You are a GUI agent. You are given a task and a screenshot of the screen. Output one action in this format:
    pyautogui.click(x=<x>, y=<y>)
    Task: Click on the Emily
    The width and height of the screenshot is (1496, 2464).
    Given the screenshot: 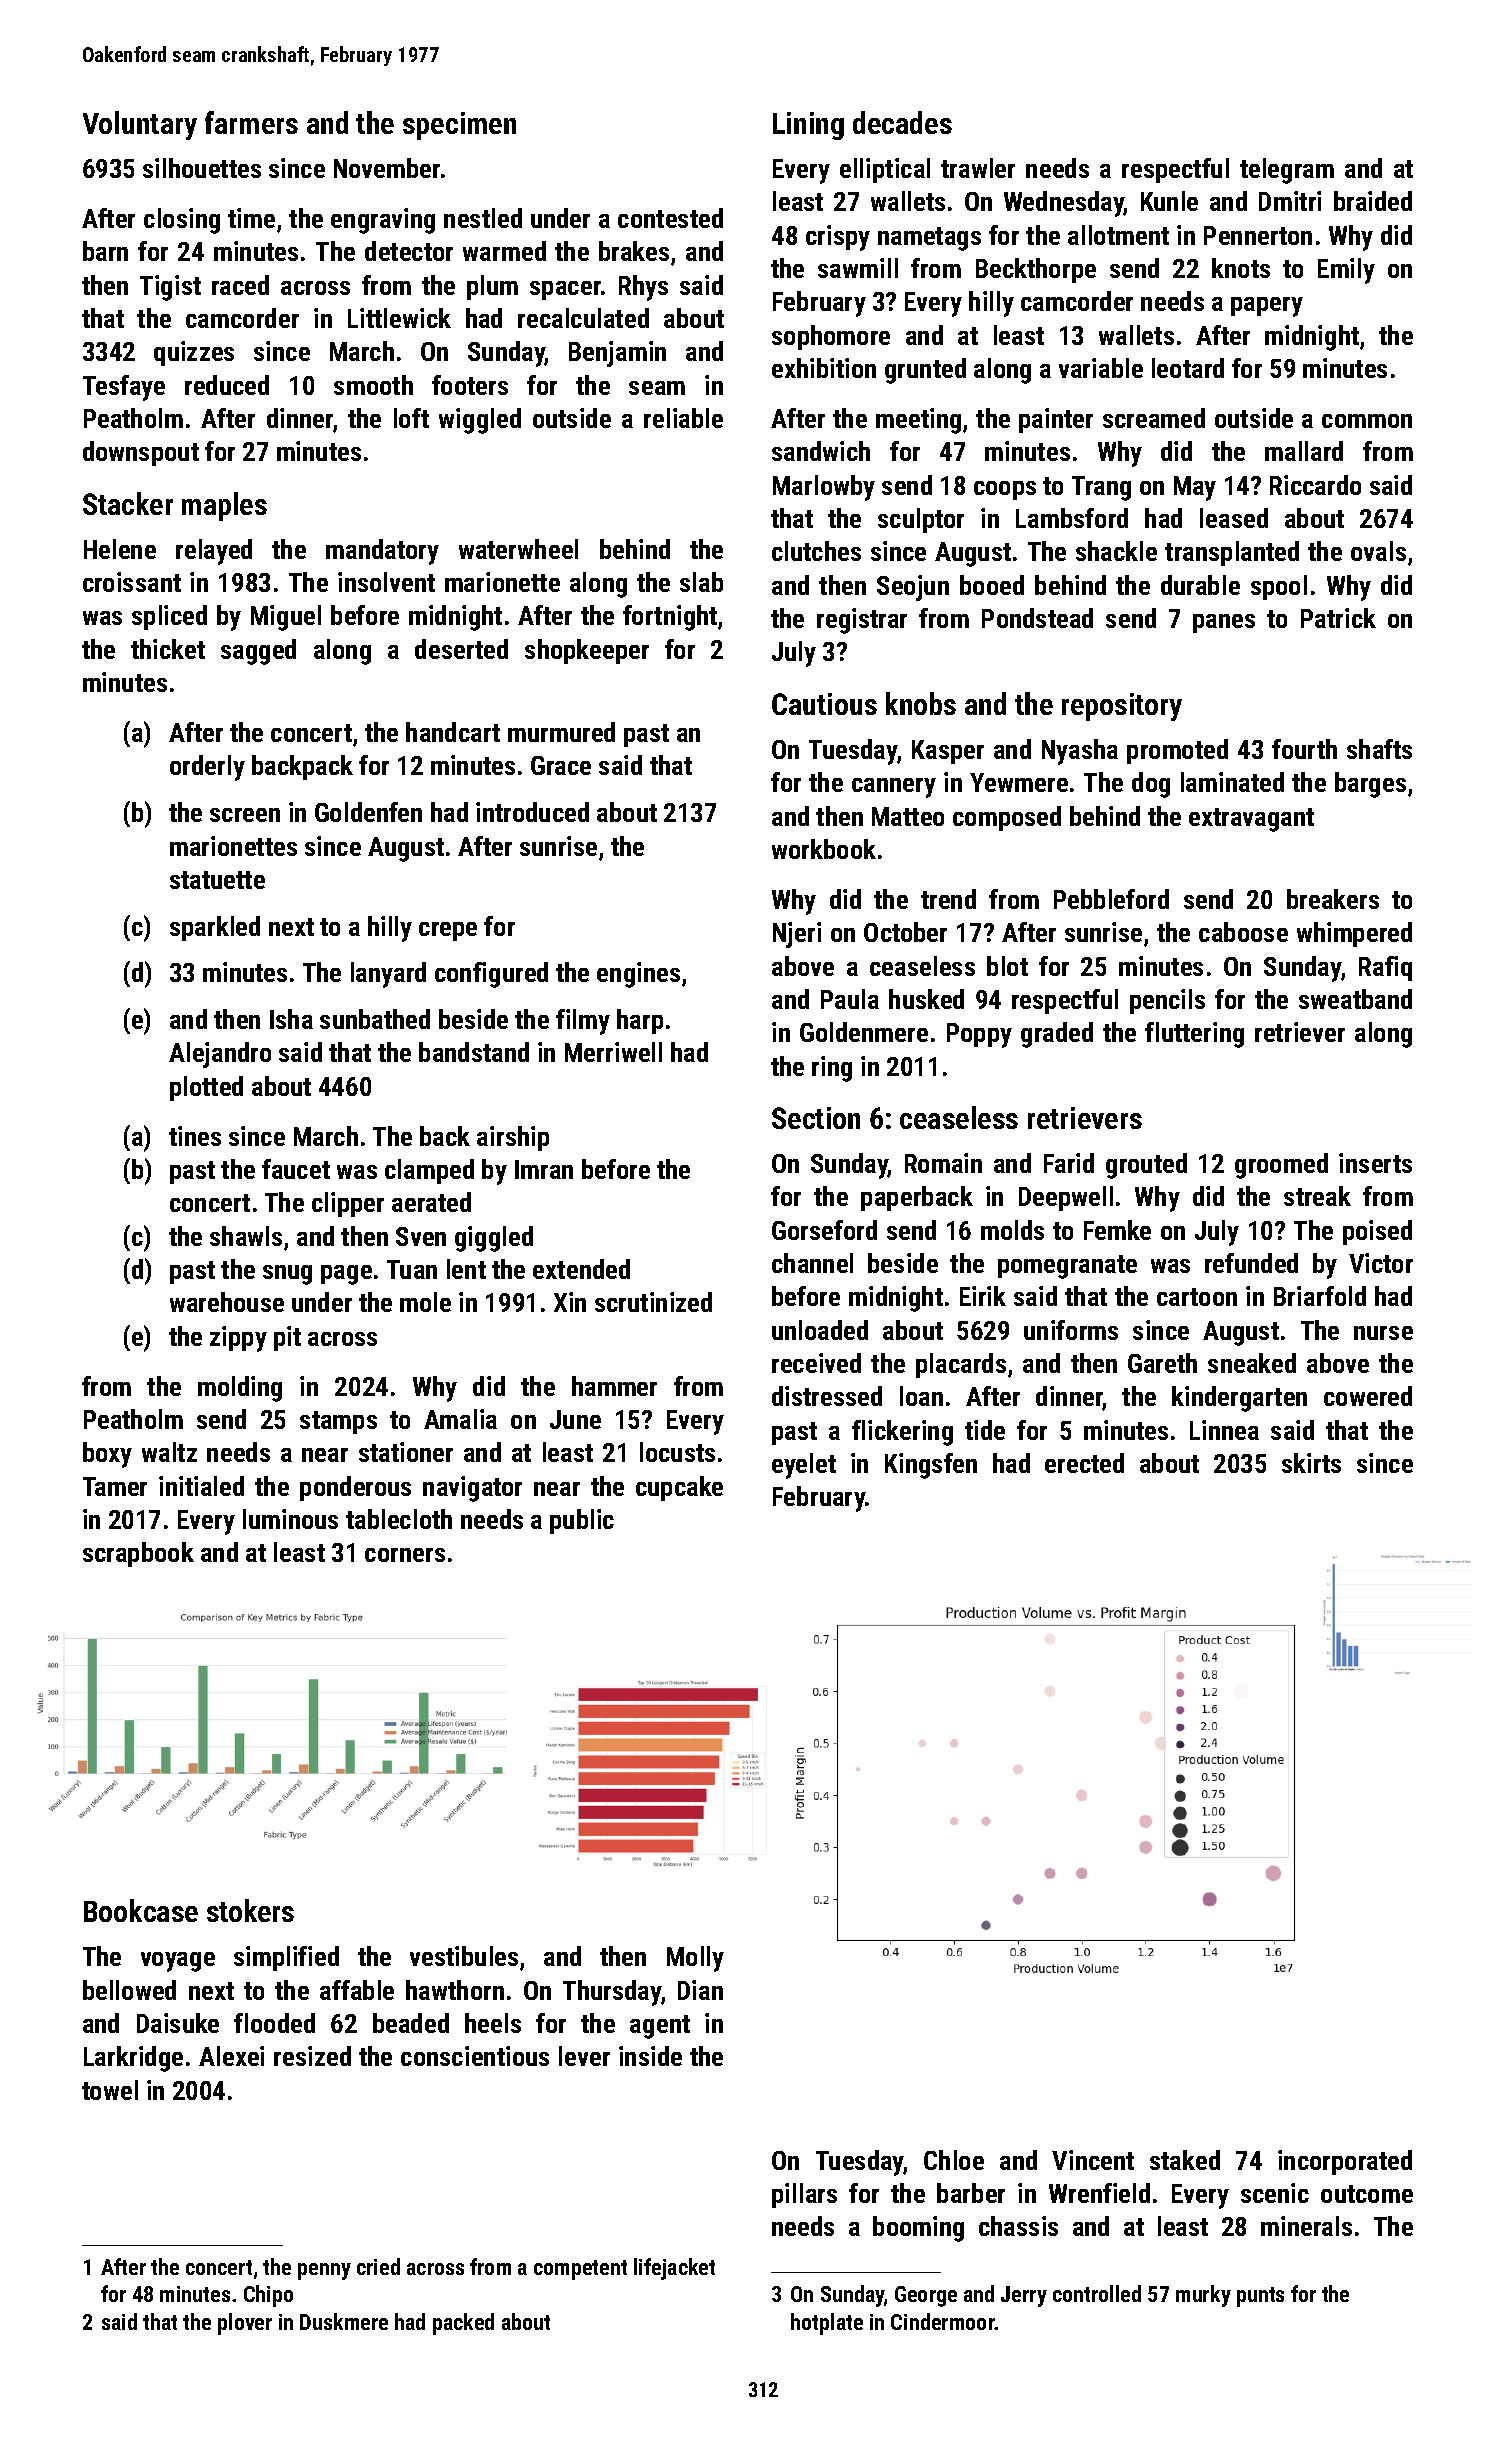 What is the action you would take?
    pyautogui.click(x=1346, y=271)
